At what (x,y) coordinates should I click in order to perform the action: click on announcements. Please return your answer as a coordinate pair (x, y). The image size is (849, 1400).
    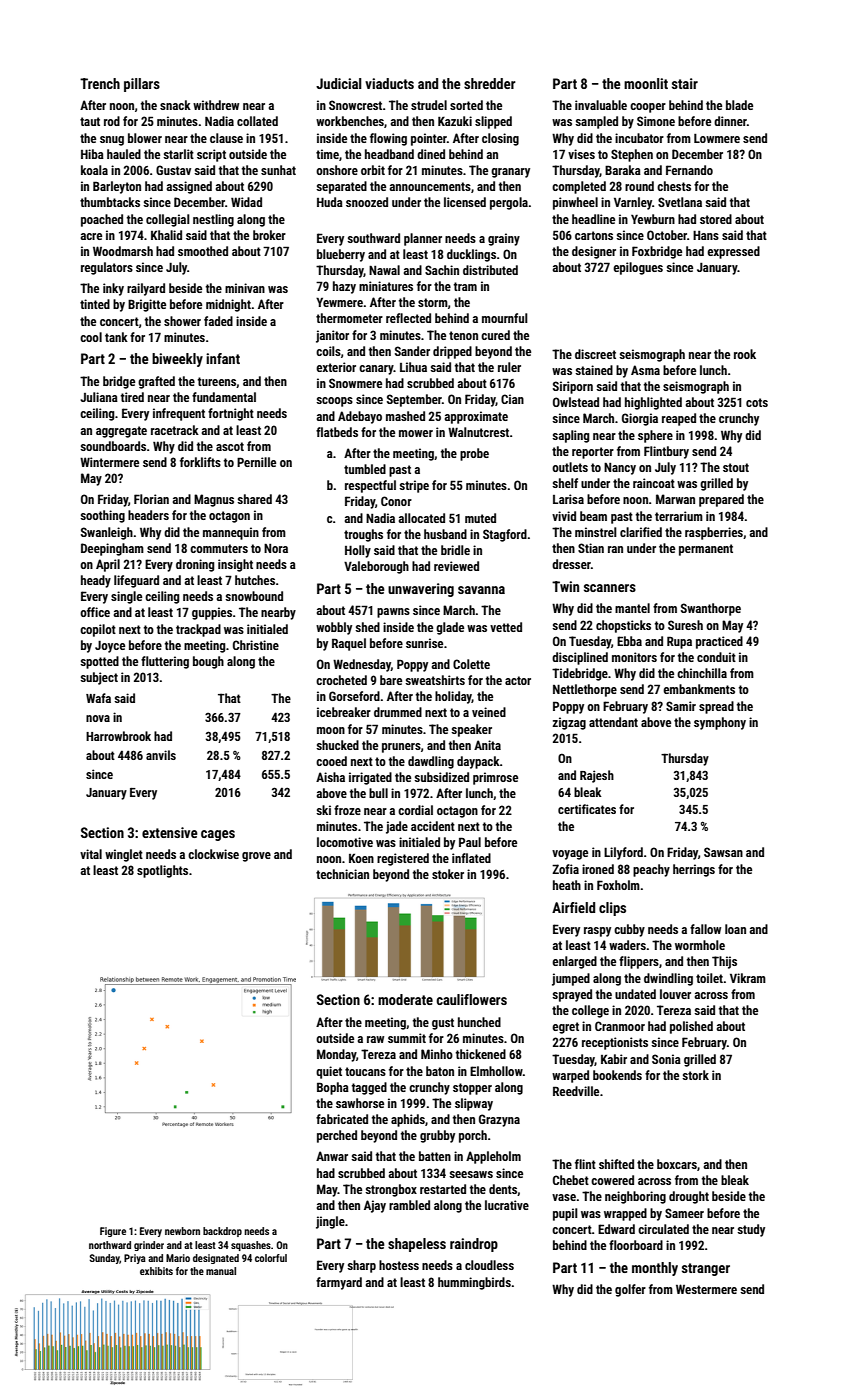
    Looking at the image, I should click on (430, 186).
